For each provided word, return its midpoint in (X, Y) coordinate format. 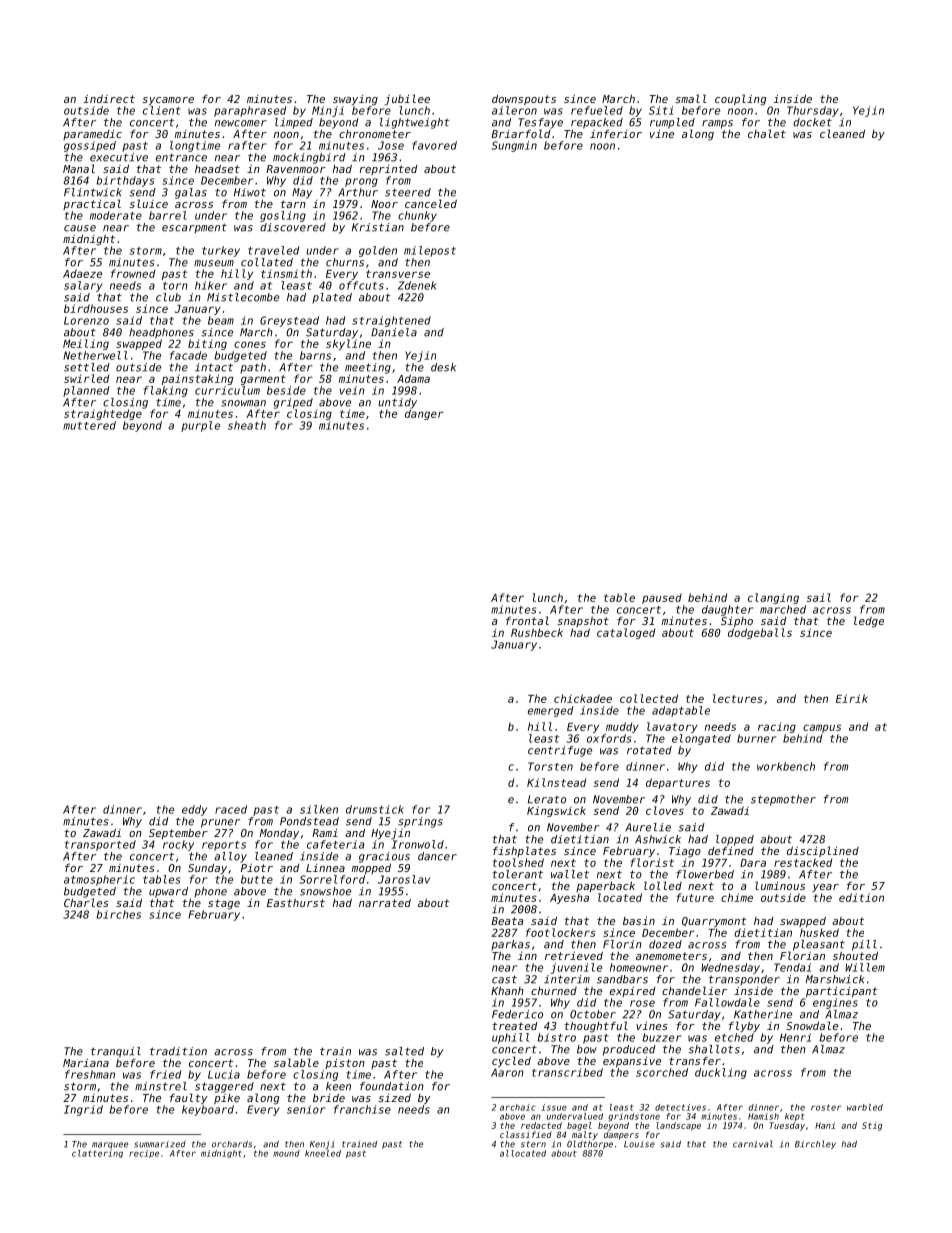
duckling (721, 1073)
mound (286, 1153)
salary (83, 286)
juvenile (576, 968)
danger (424, 414)
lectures (738, 698)
